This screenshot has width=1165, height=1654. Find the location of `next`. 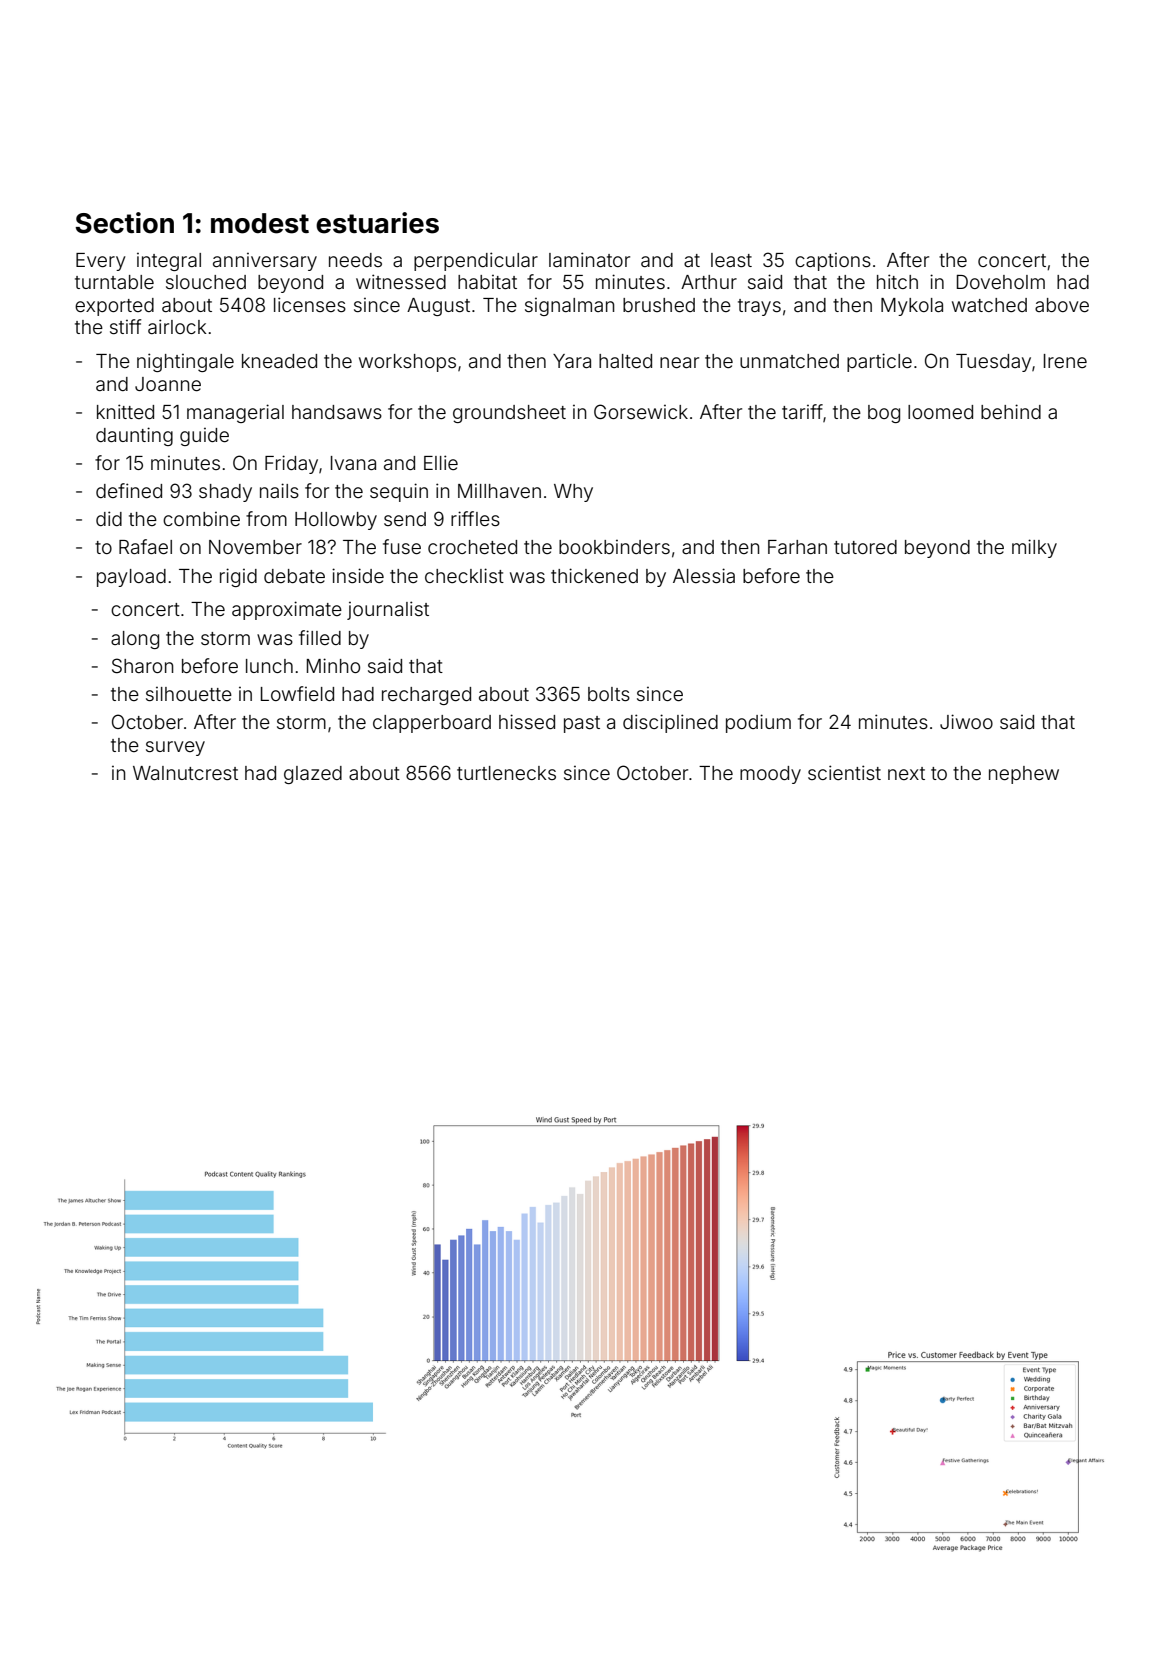

next is located at coordinates (906, 773).
